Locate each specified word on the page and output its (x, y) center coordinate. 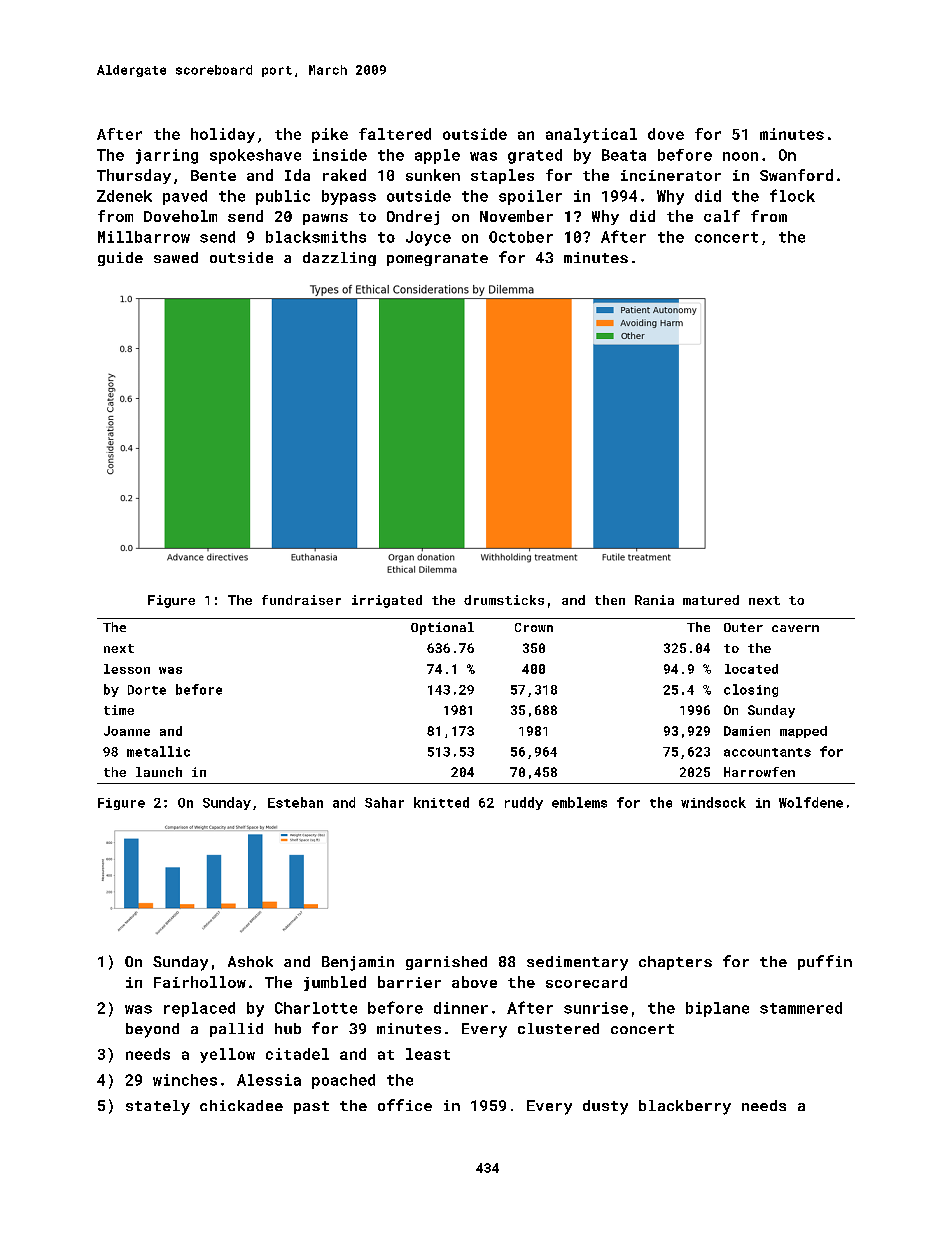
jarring (167, 156)
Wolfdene (811, 802)
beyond (152, 1030)
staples (502, 176)
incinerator (671, 175)
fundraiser (301, 600)
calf (722, 216)
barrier (409, 982)
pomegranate (437, 259)
